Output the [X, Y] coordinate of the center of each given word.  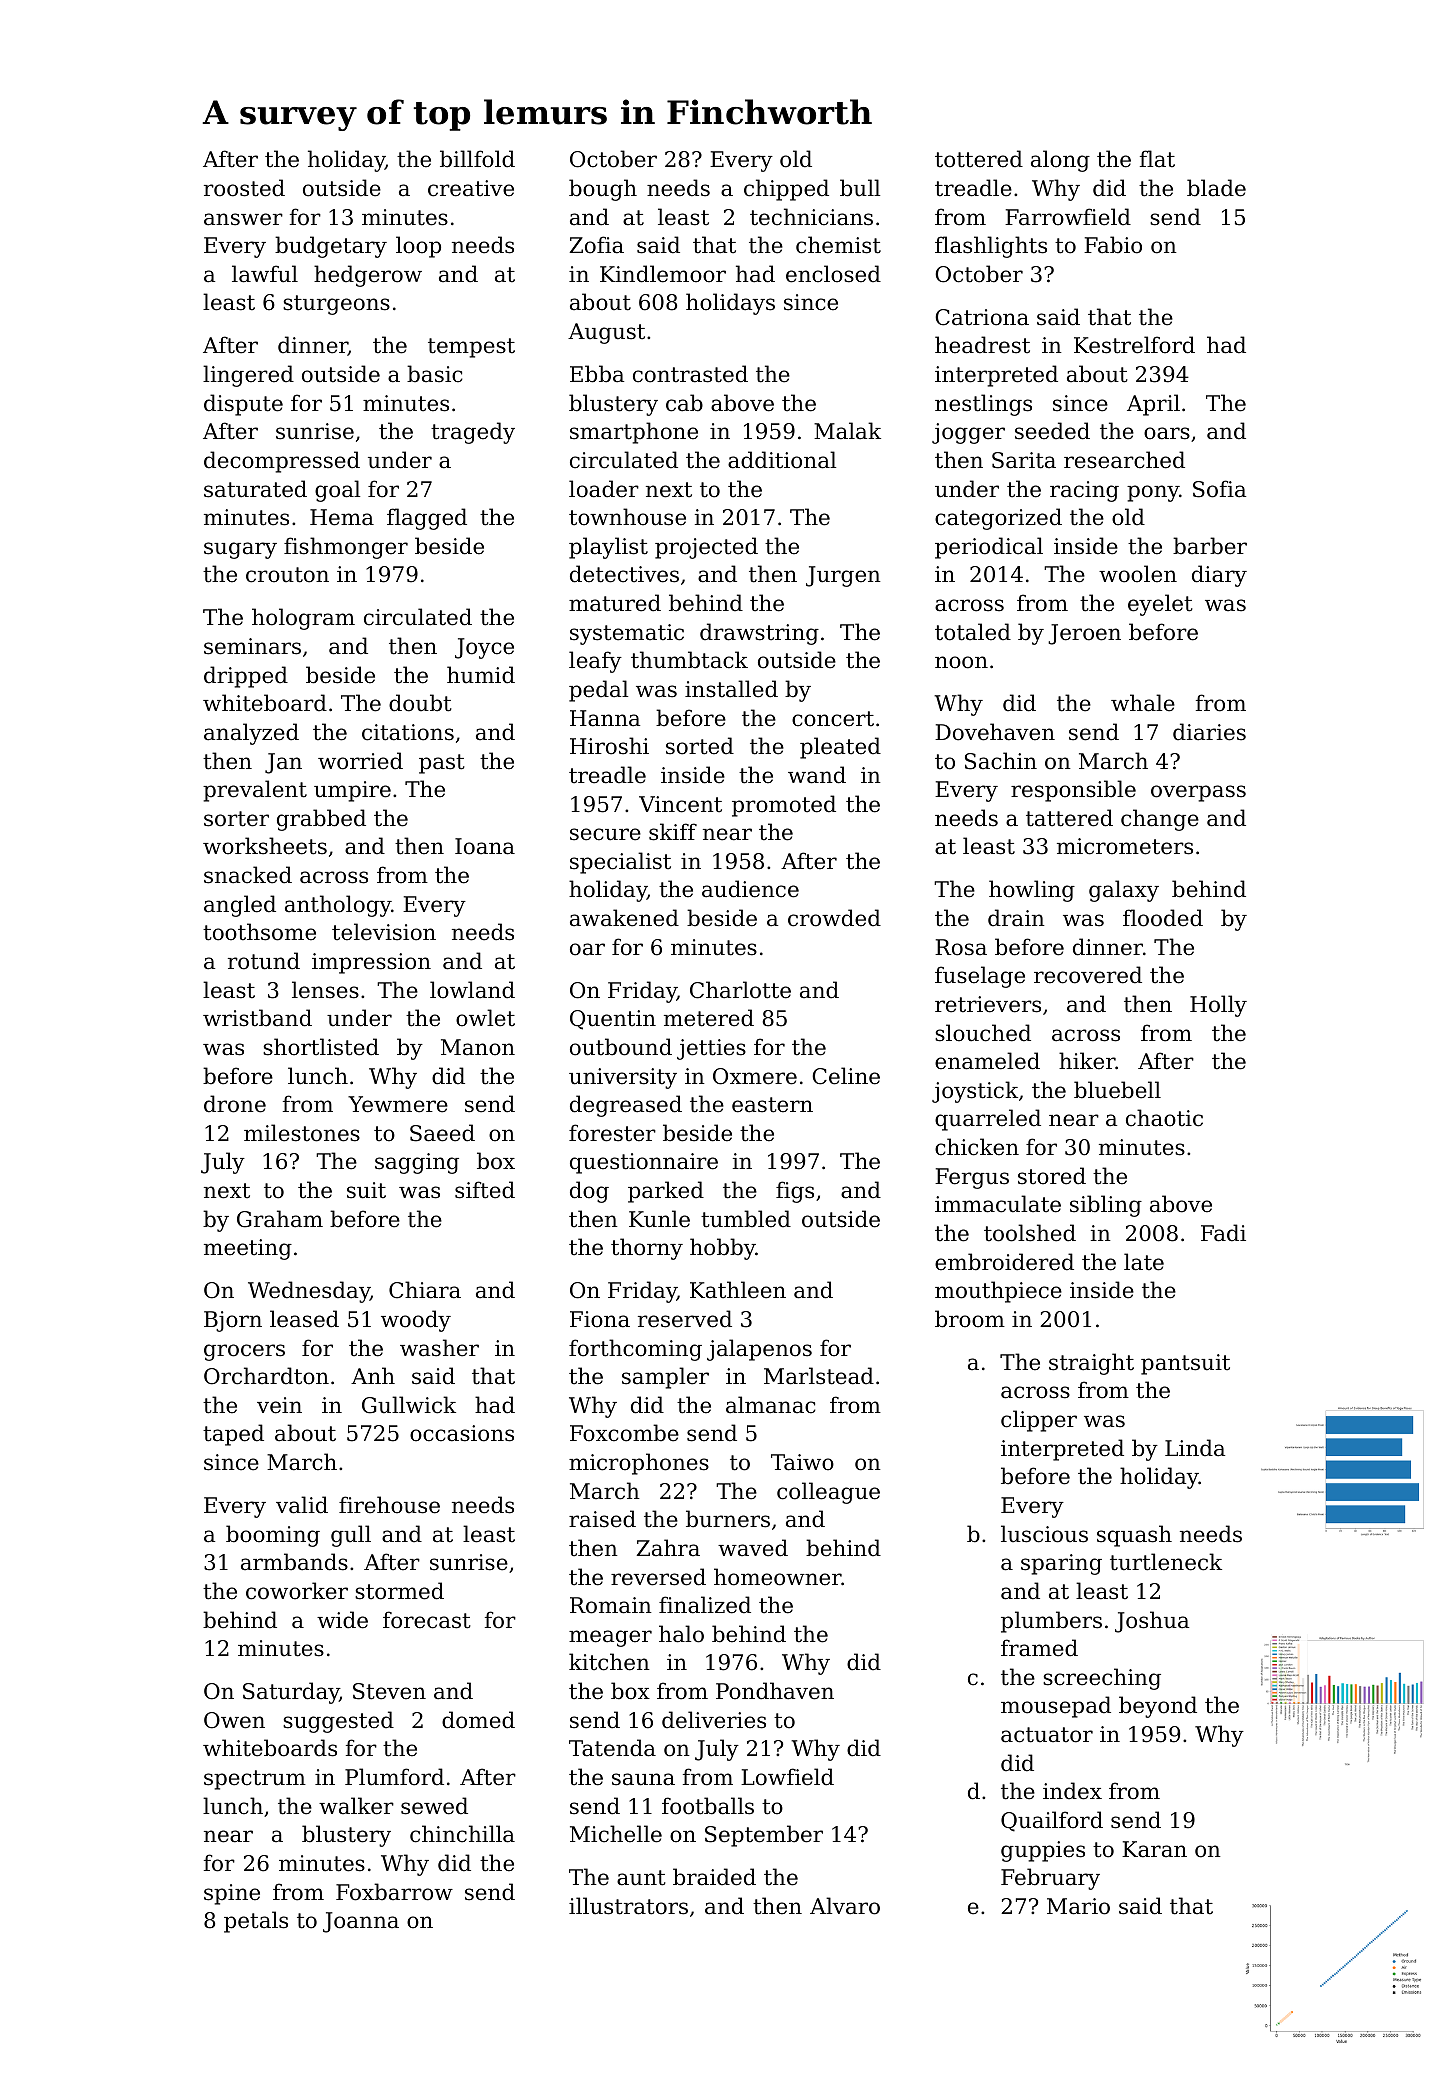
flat [1157, 159]
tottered [979, 159]
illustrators [628, 1906]
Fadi [1223, 1233]
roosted [244, 188]
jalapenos [759, 1350]
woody [416, 1321]
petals [256, 1922]
